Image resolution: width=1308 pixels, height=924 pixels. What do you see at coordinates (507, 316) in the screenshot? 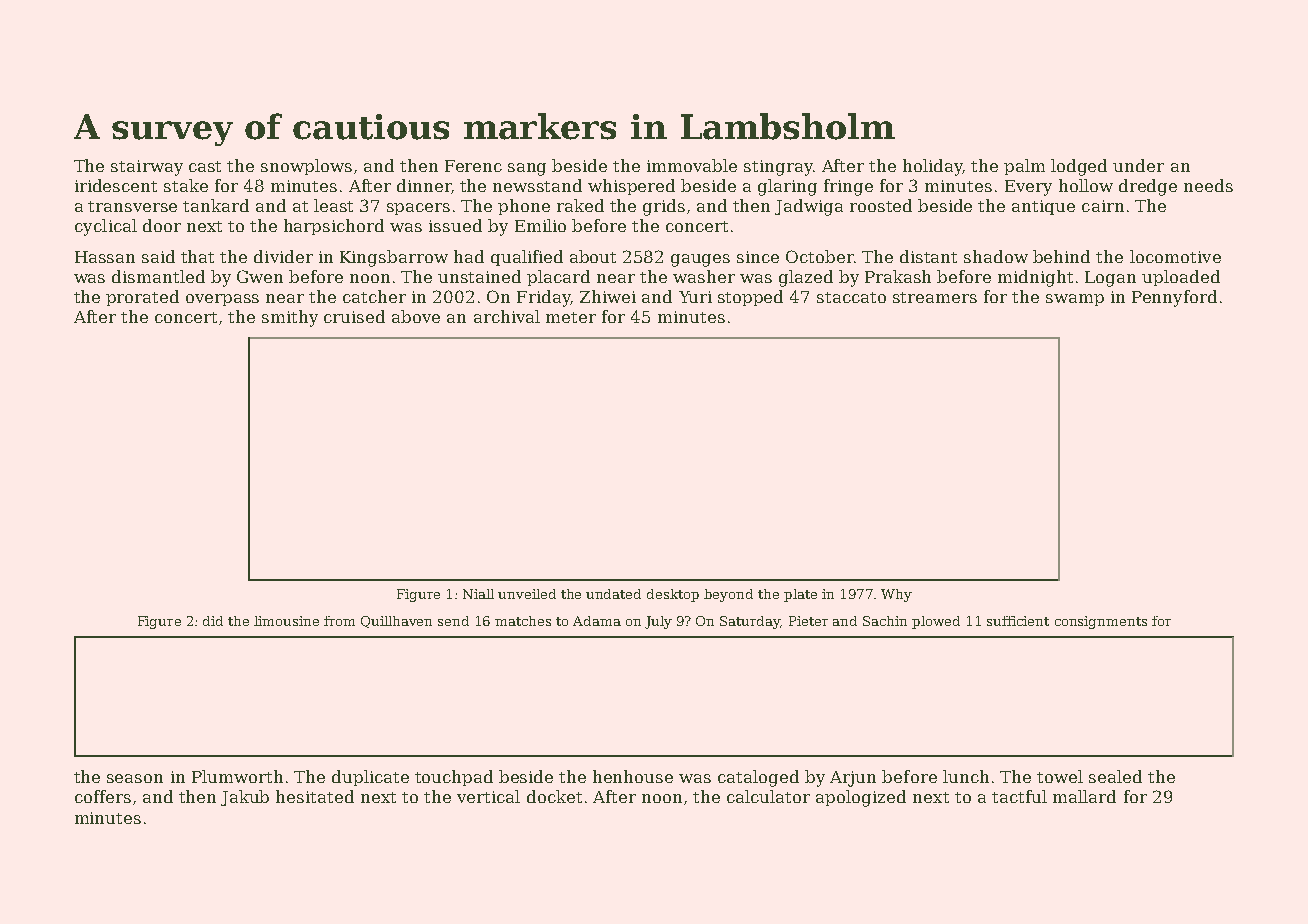
I see `archival` at bounding box center [507, 316].
